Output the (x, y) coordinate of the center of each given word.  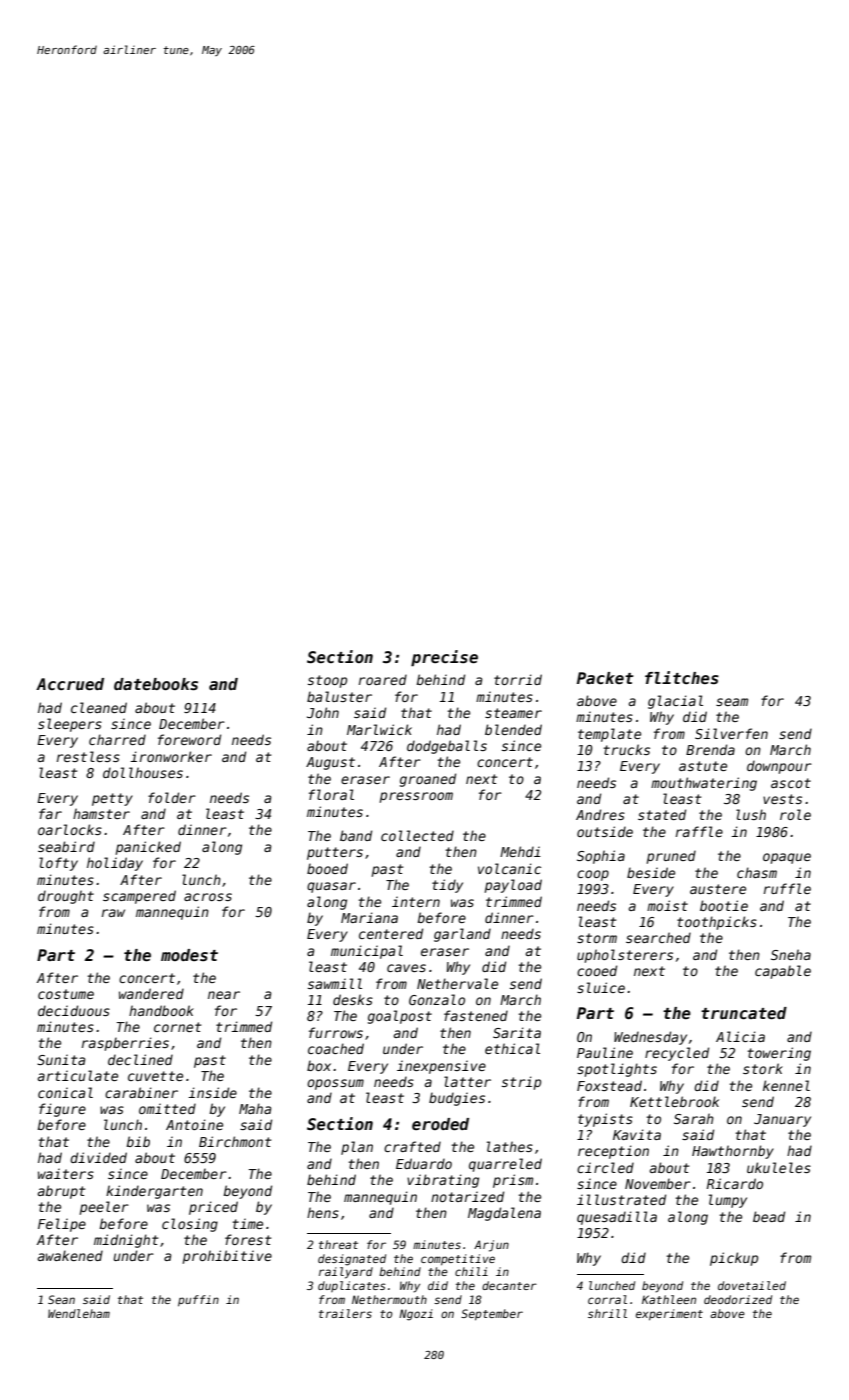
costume (66, 994)
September (492, 1315)
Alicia (740, 1036)
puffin (198, 1301)
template (609, 735)
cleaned (99, 707)
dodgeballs (447, 747)
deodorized (738, 1299)
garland (462, 935)
